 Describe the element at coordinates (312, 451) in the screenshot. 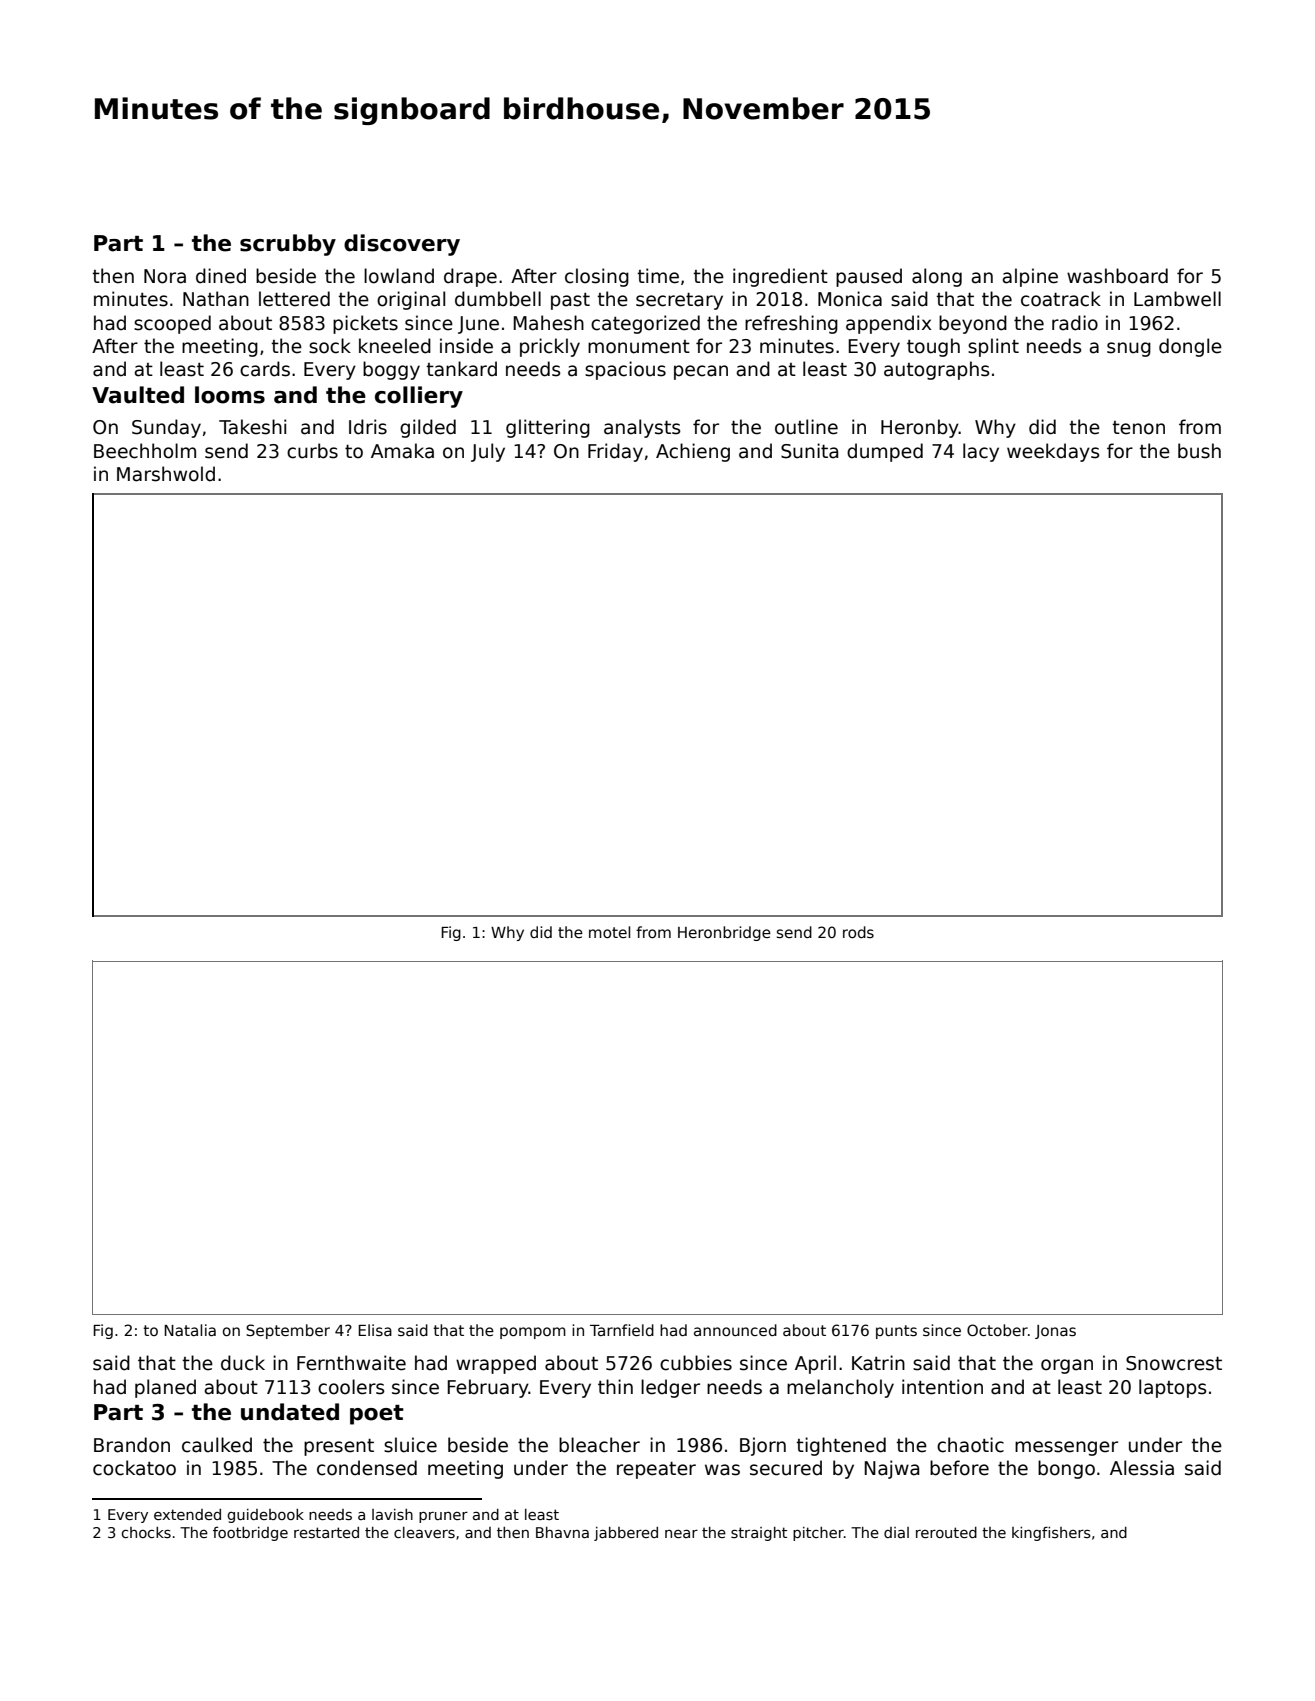

I see `curbs` at that location.
